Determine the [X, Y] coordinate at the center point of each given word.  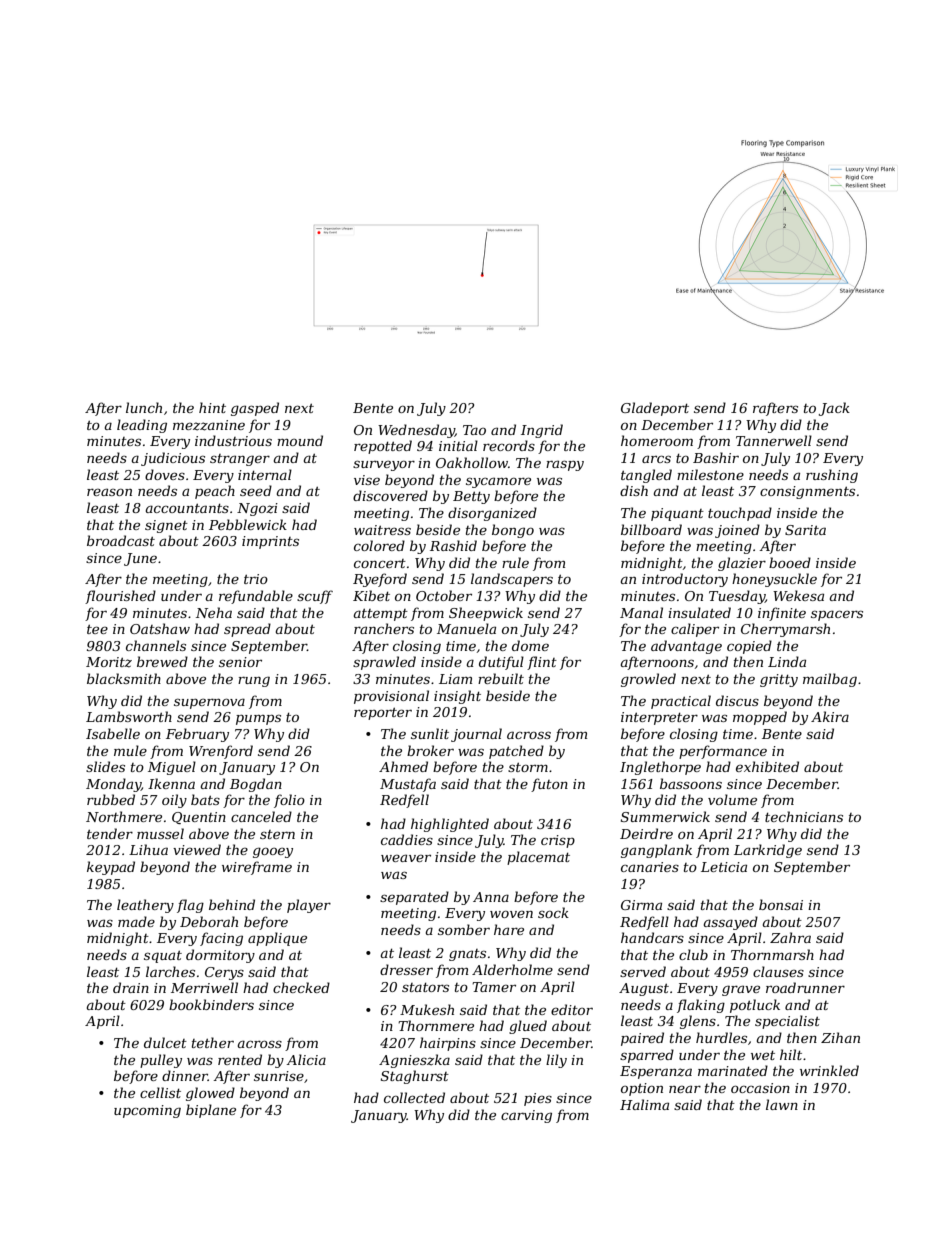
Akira [830, 716]
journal [476, 735]
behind [232, 904]
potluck [755, 1006]
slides [105, 766]
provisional [391, 697]
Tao [474, 430]
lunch [144, 407]
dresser [406, 969]
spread [247, 630]
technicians [804, 816]
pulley [161, 1061]
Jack [834, 409]
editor [572, 1009]
